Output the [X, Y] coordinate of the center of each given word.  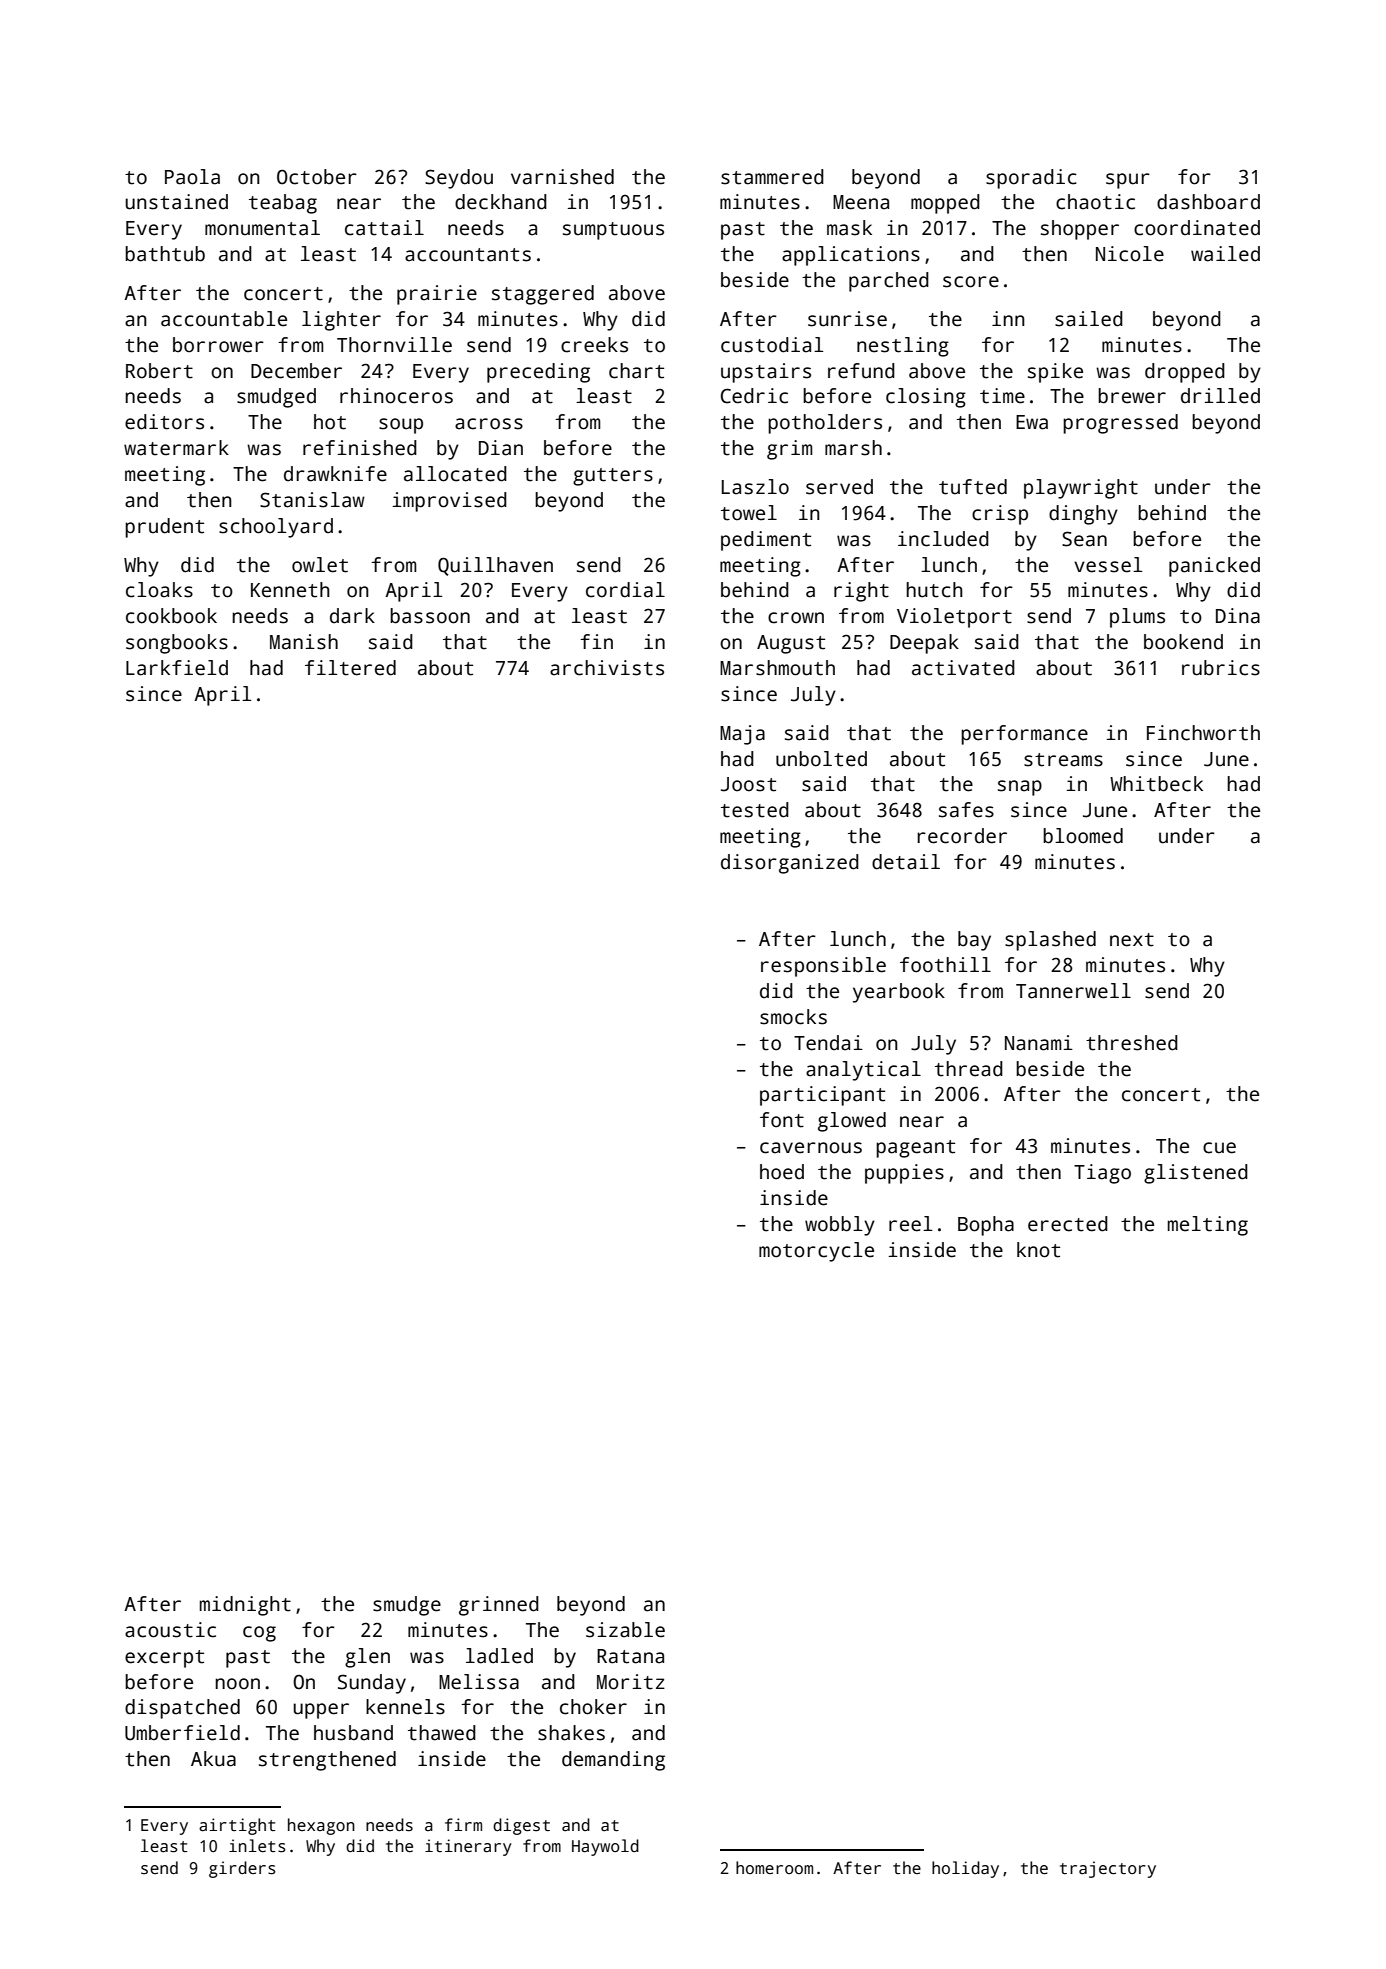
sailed [1089, 319]
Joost [748, 784]
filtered [350, 668]
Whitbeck [1156, 784]
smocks [793, 1017]
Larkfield [177, 668]
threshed [1132, 1043]
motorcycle [816, 1252]
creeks [594, 345]
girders [242, 1869]
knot [1038, 1250]
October [317, 177]
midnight [245, 1606]
